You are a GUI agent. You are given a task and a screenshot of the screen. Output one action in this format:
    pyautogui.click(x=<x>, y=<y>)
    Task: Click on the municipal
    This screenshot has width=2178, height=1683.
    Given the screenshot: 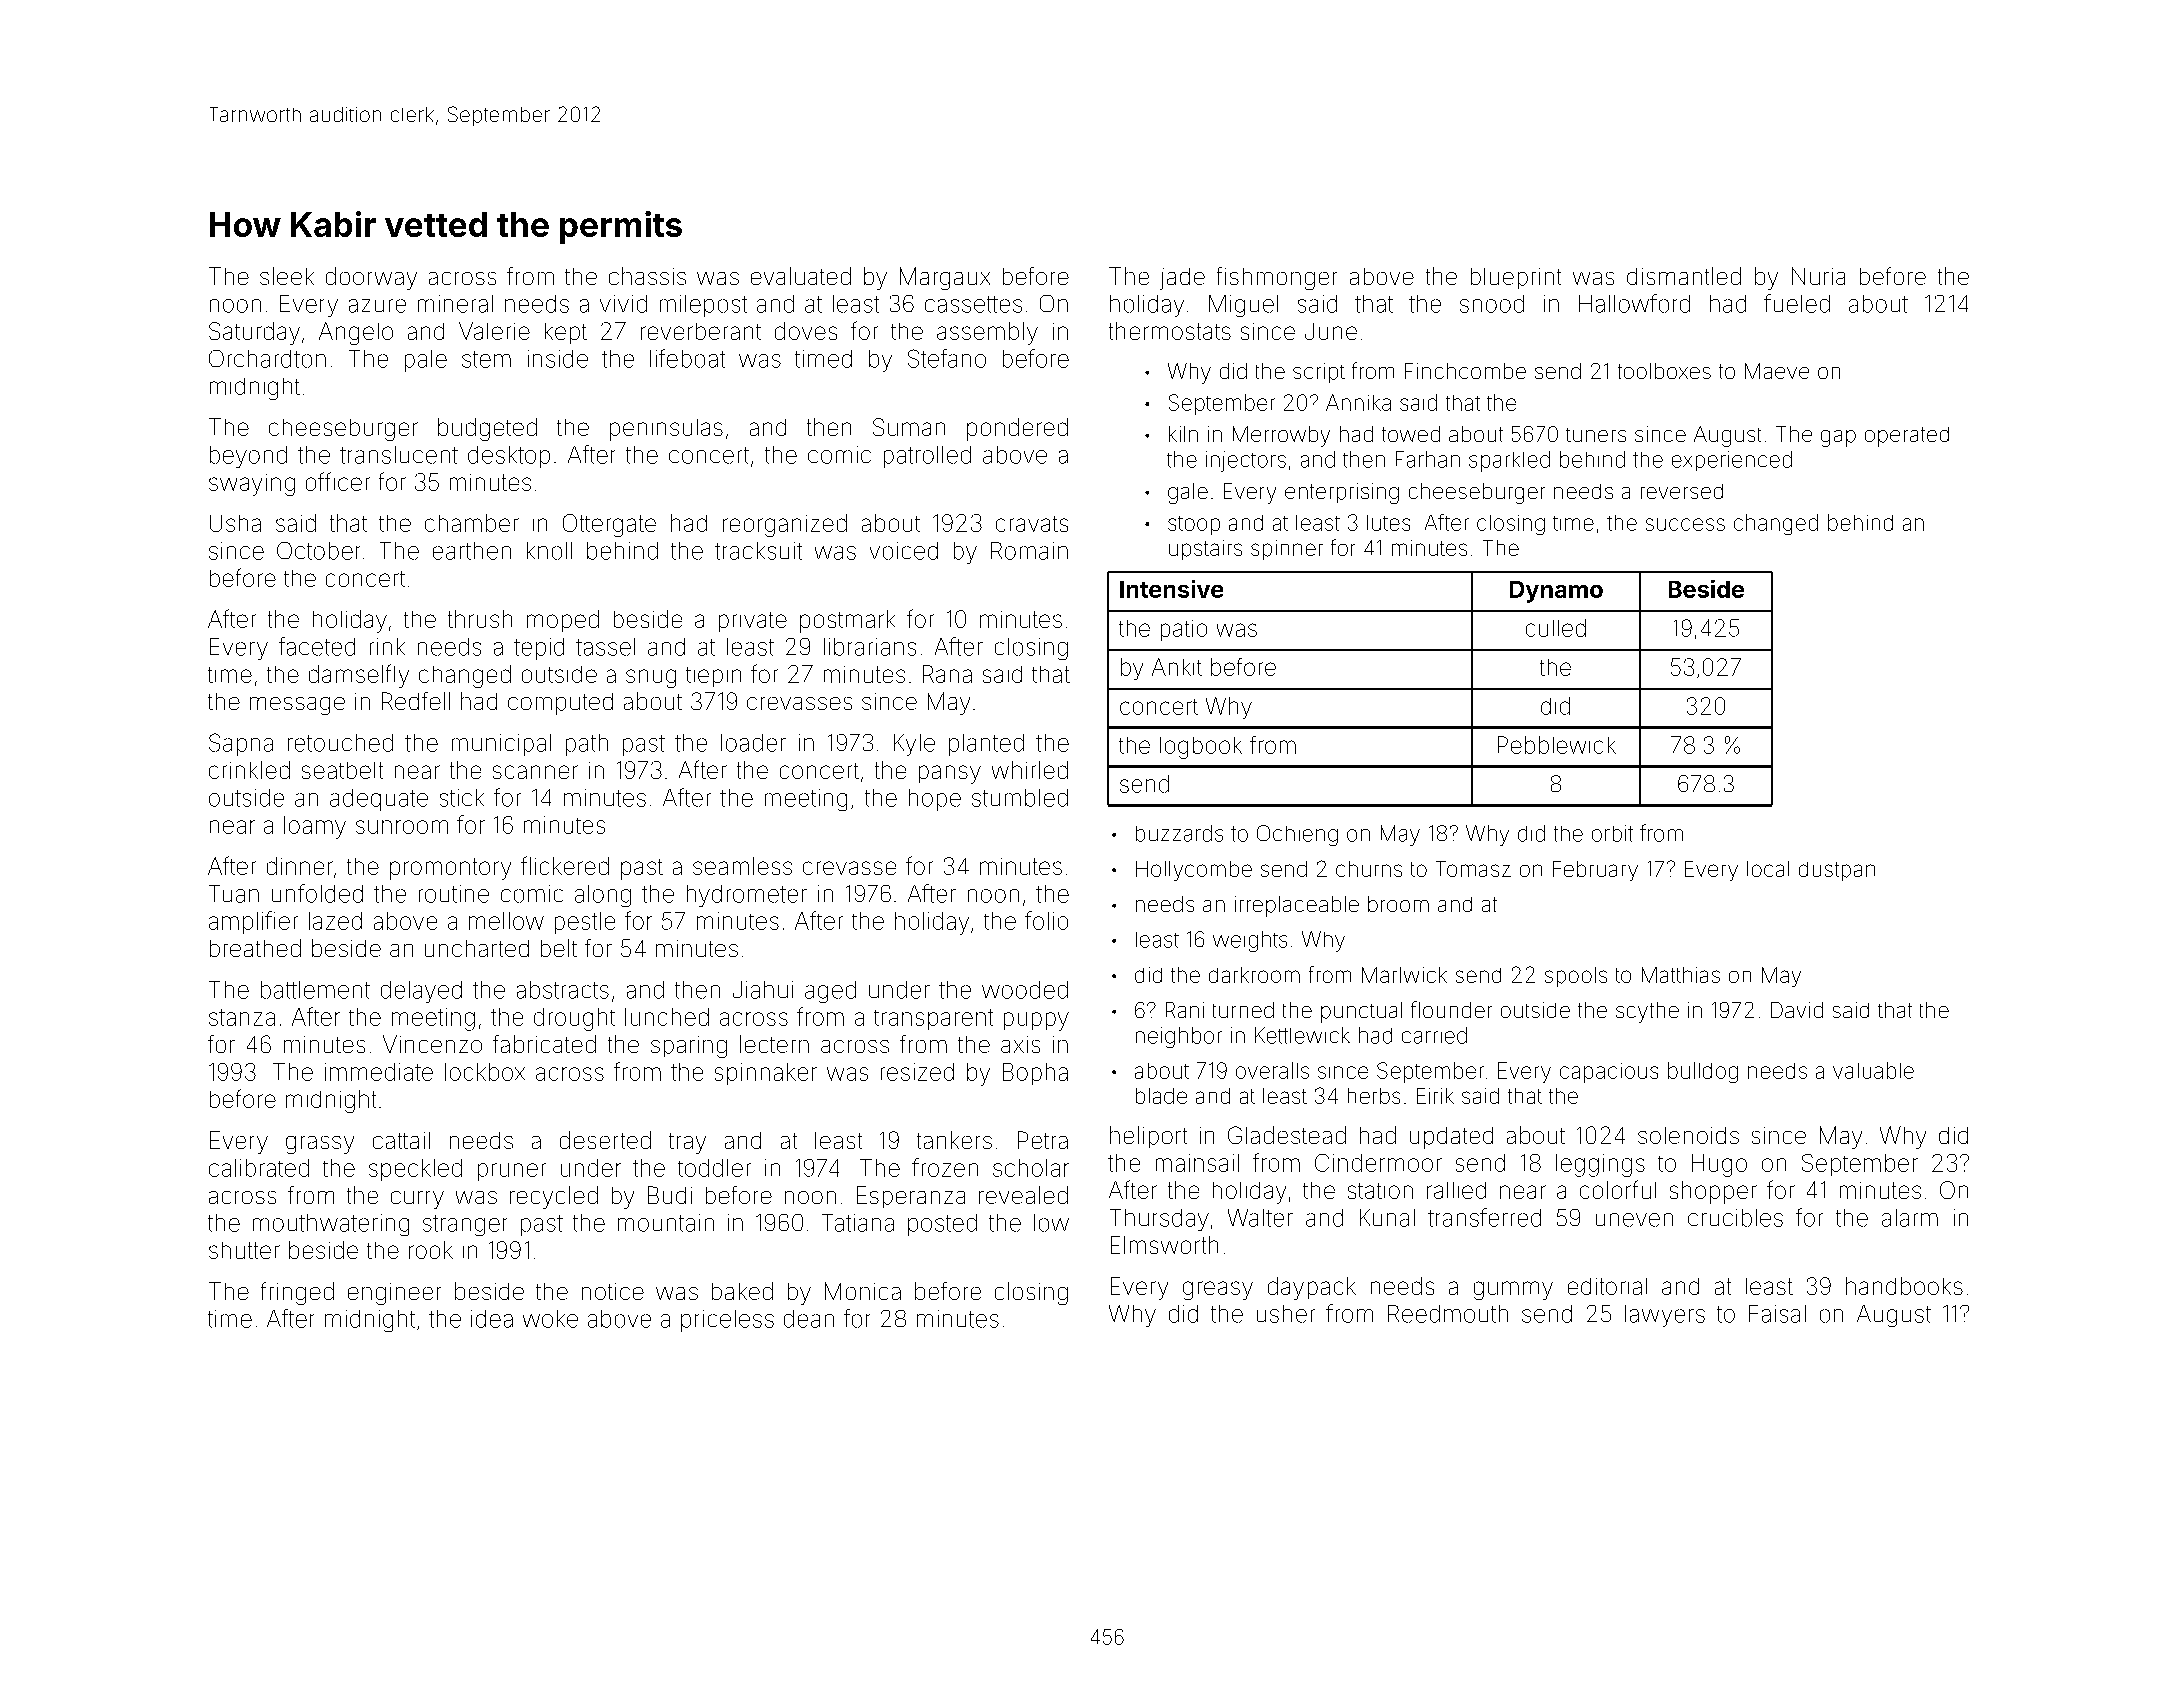 What is the action you would take?
    pyautogui.click(x=501, y=745)
